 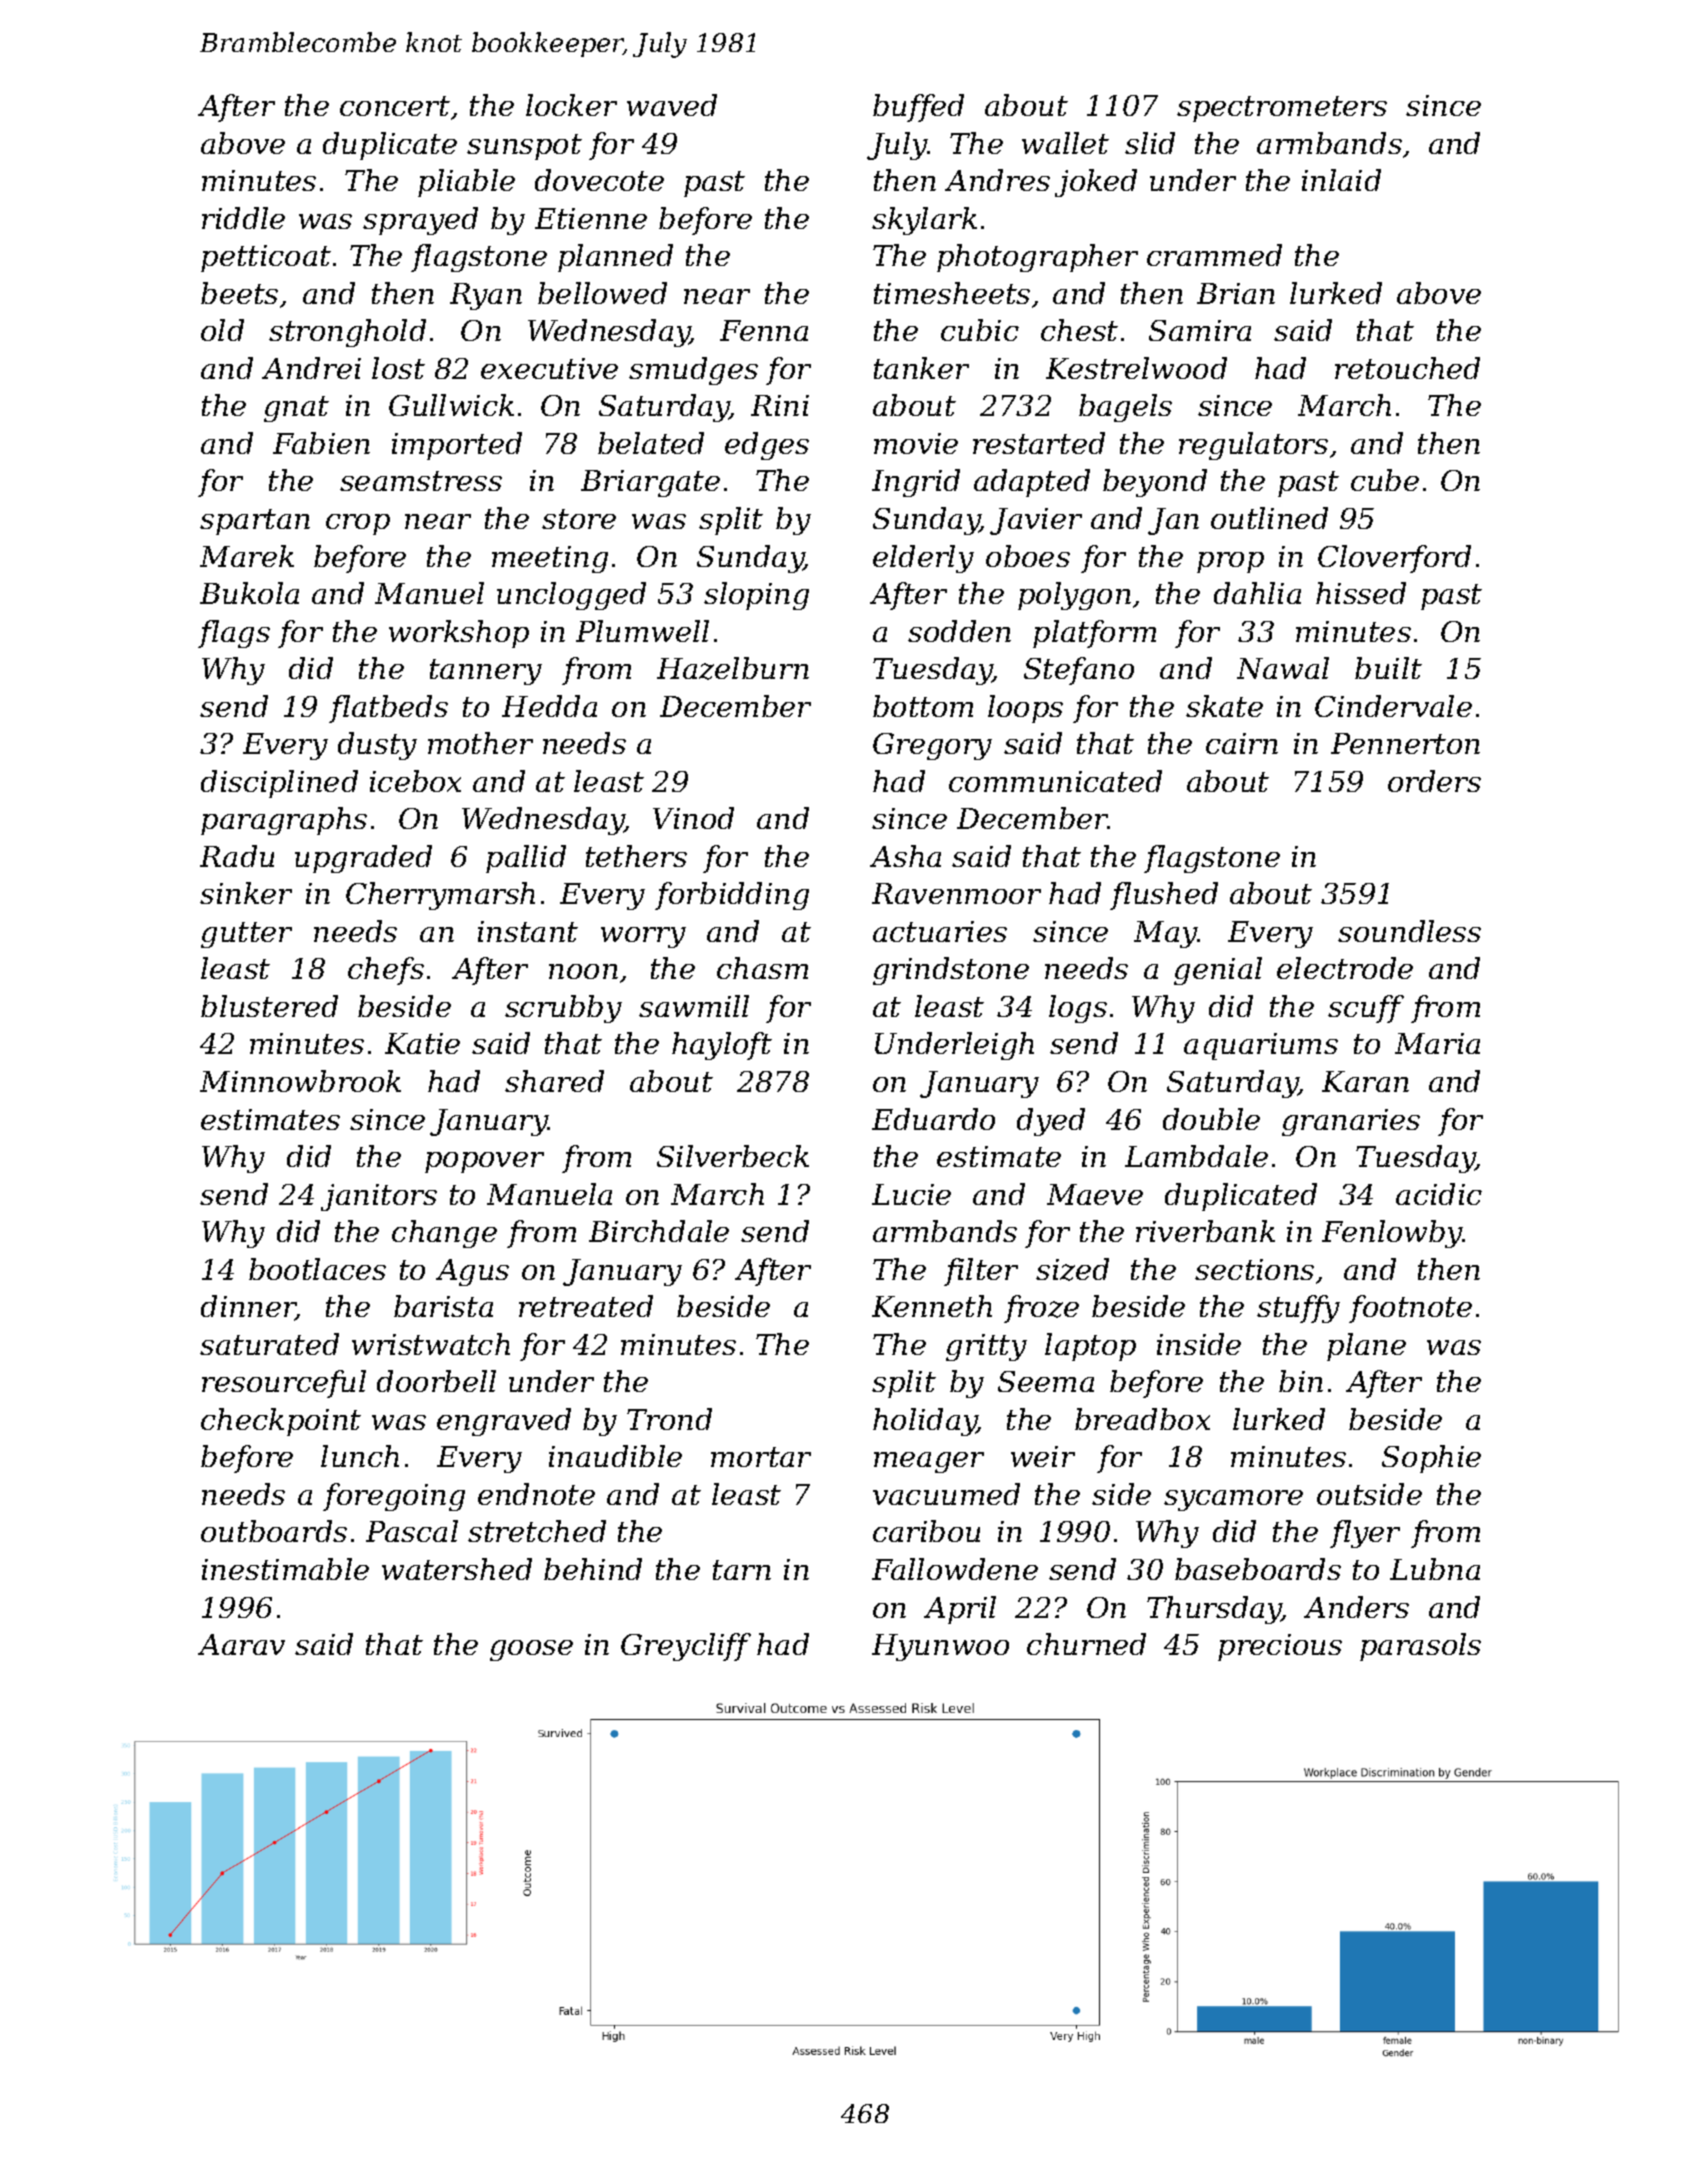 I want to click on inestimable, so click(x=285, y=1569).
